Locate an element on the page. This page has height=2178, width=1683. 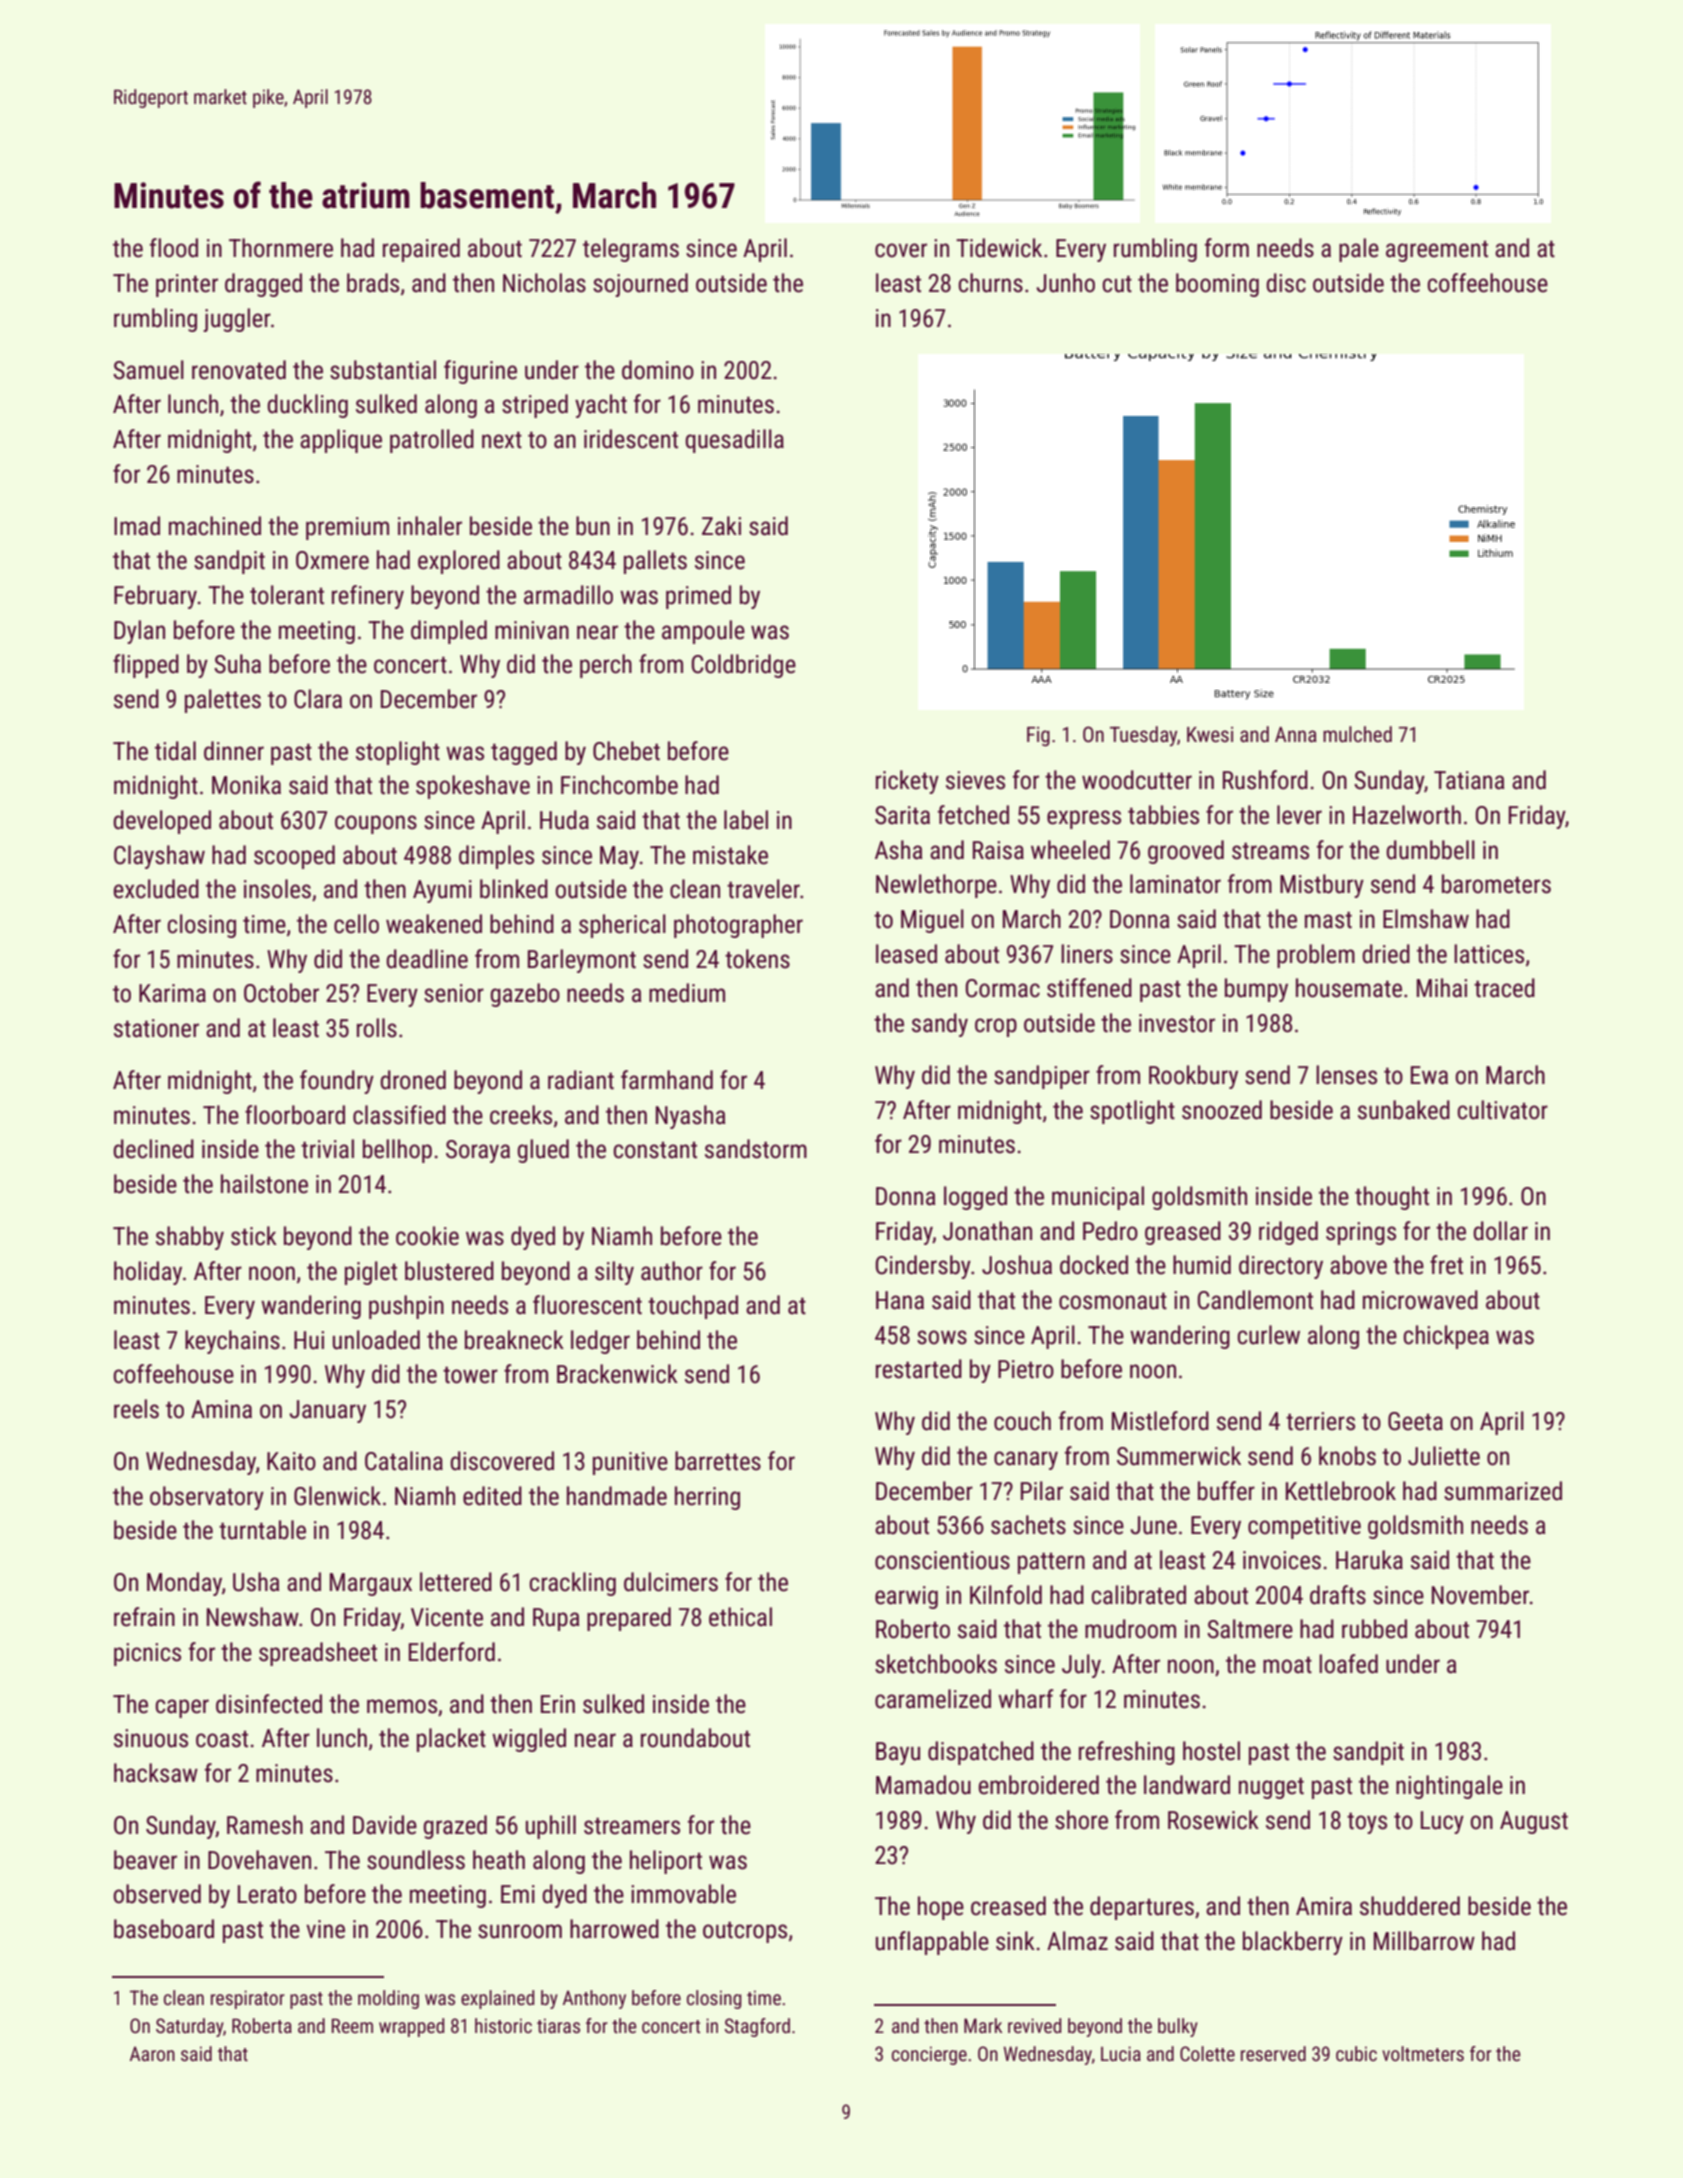
ledger is located at coordinates (600, 1342).
